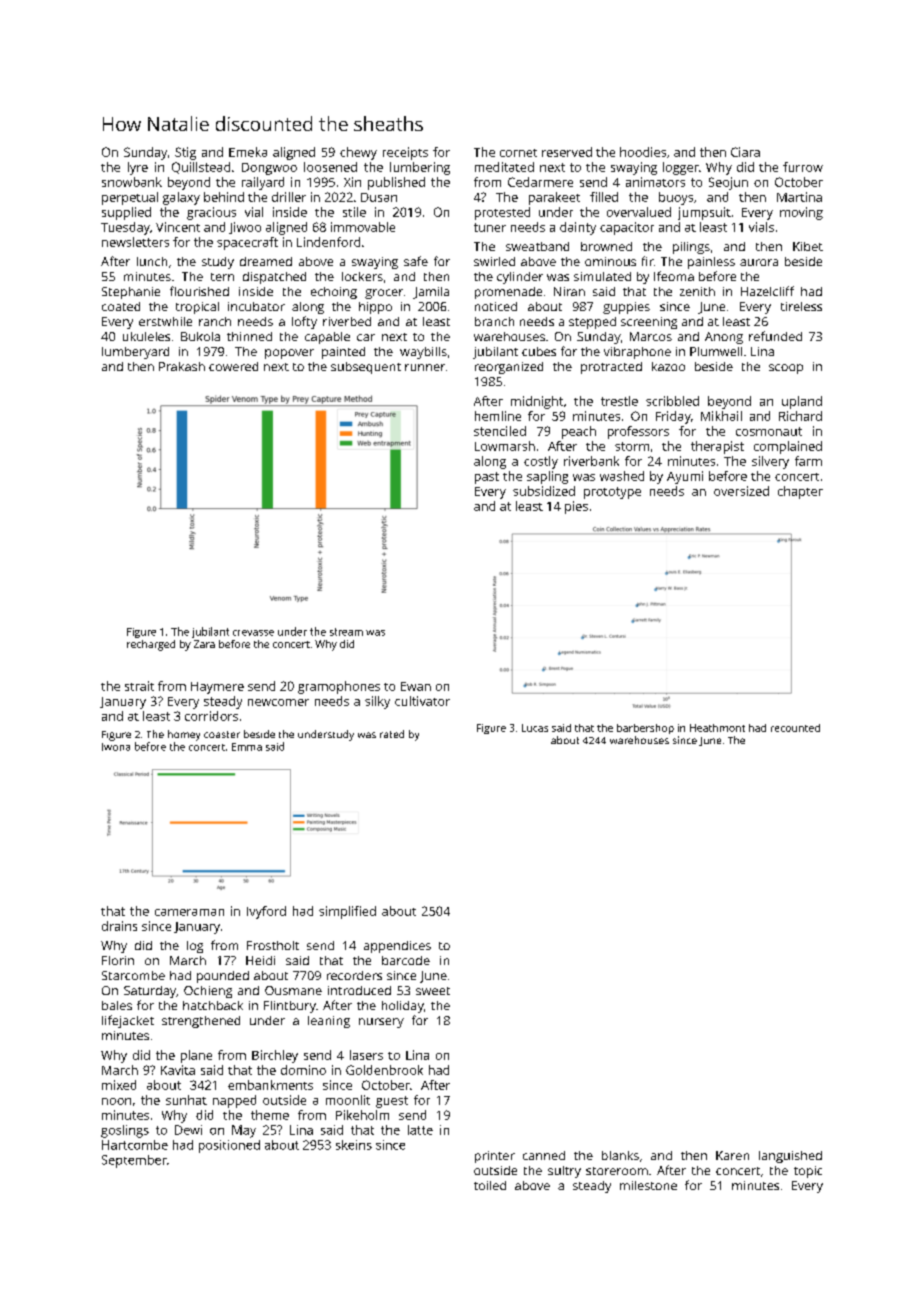 The height and width of the screenshot is (1308, 924). Describe the element at coordinates (544, 491) in the screenshot. I see `subsidized` at that location.
